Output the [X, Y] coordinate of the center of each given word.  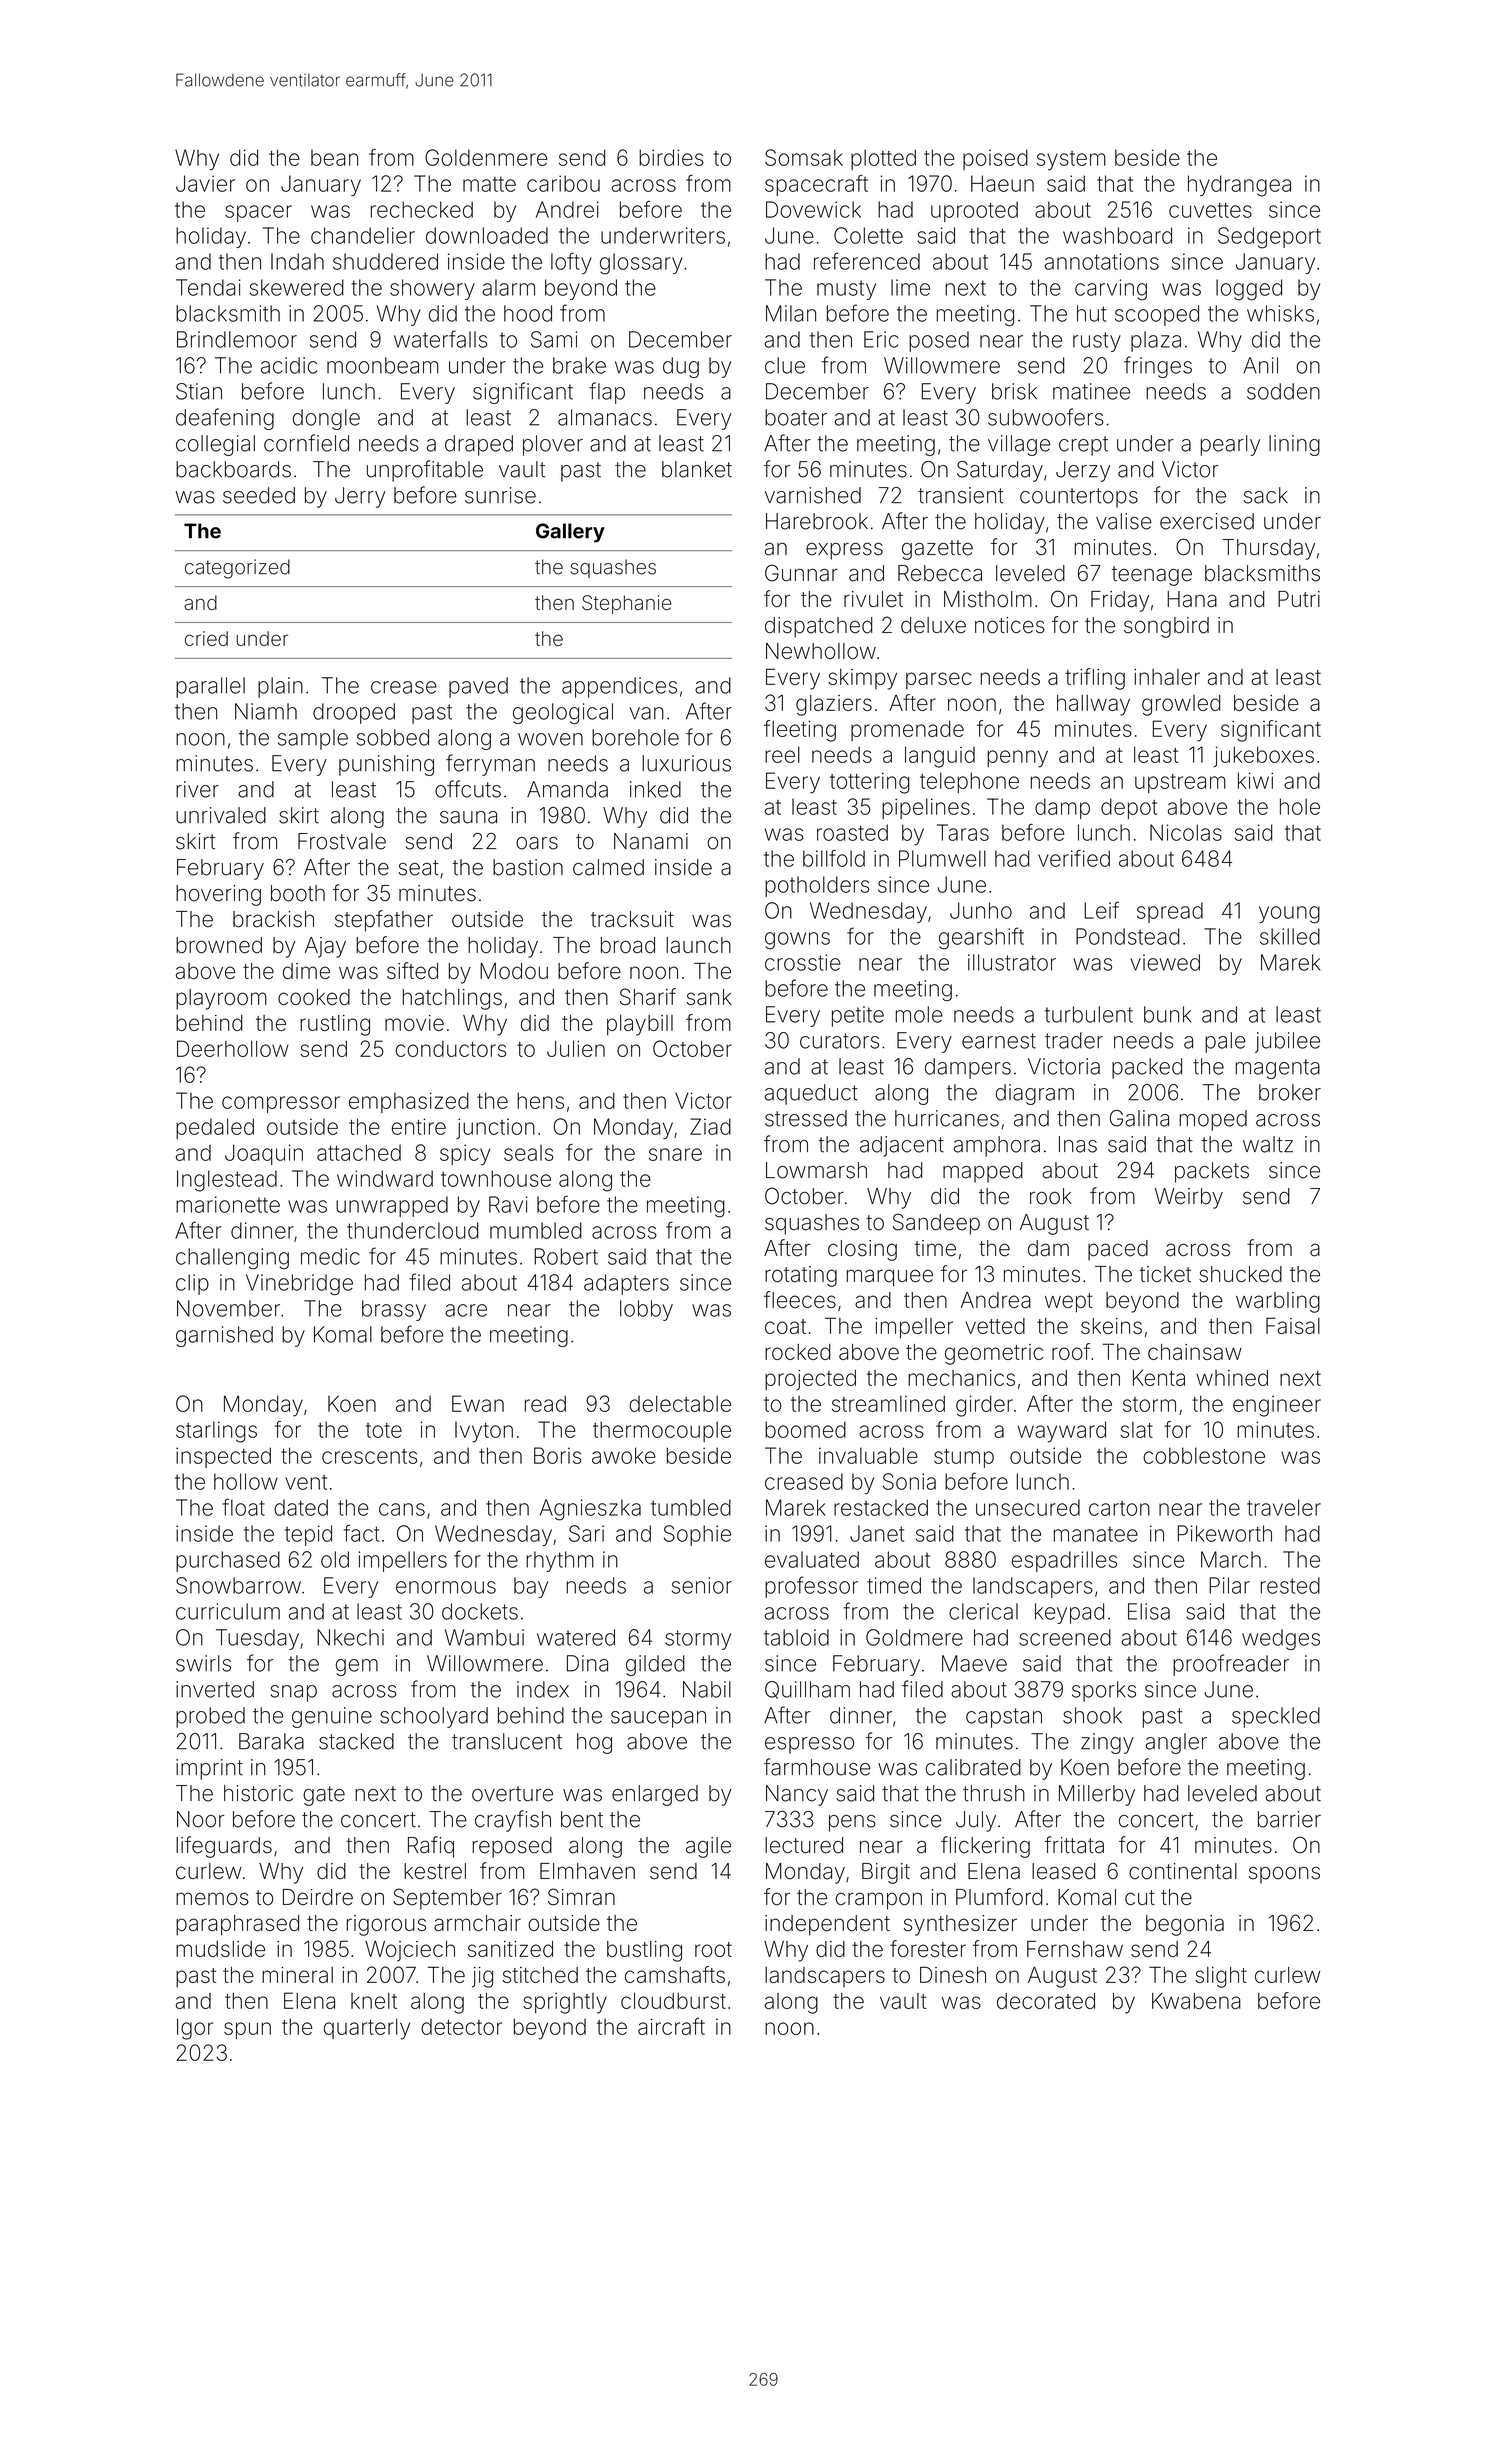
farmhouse [817, 1767]
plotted [883, 159]
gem [357, 1667]
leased [1064, 1871]
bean [334, 158]
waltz [1268, 1144]
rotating [801, 1276]
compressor [281, 1104]
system [1071, 161]
